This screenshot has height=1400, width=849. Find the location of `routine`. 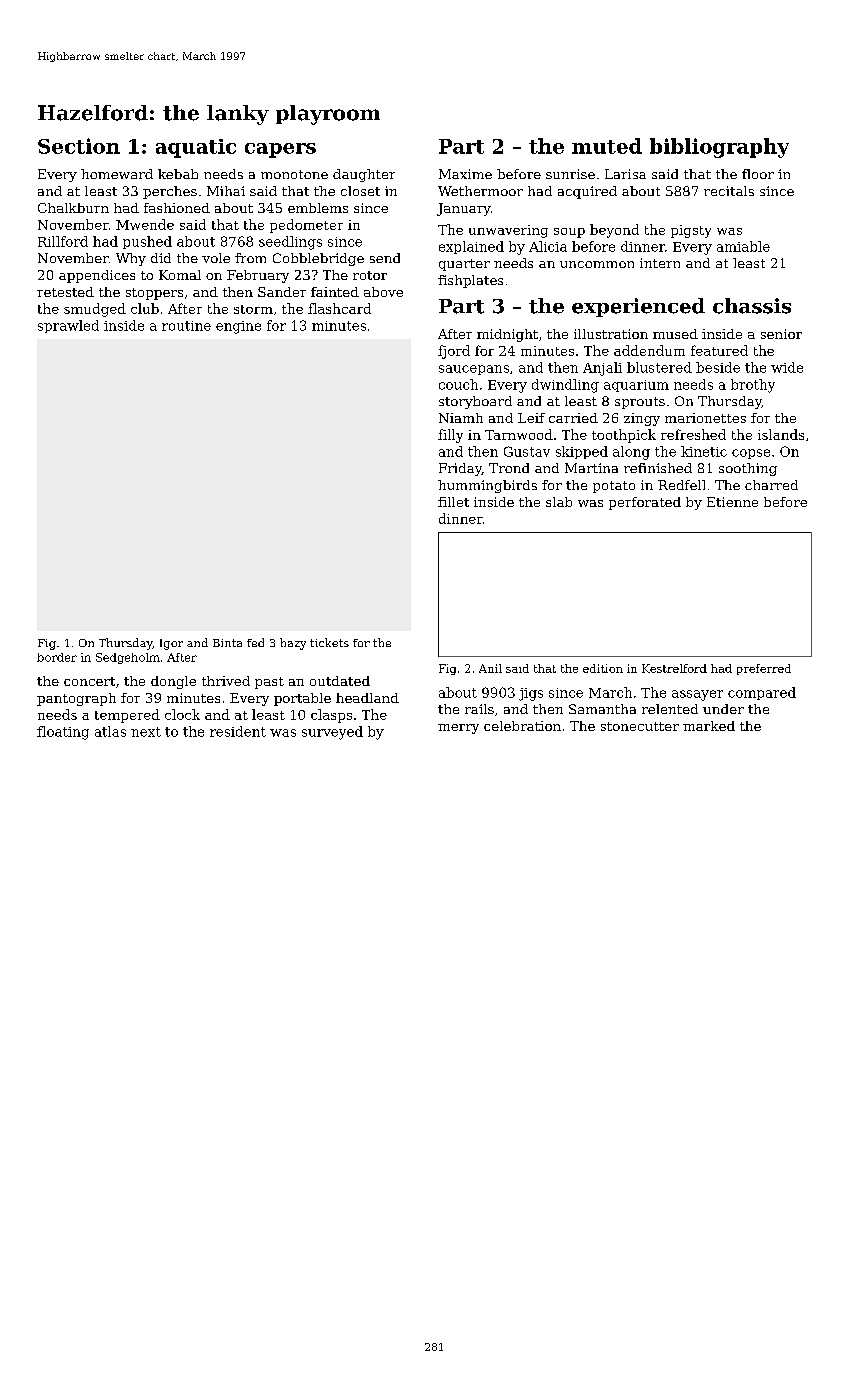

routine is located at coordinates (186, 326).
